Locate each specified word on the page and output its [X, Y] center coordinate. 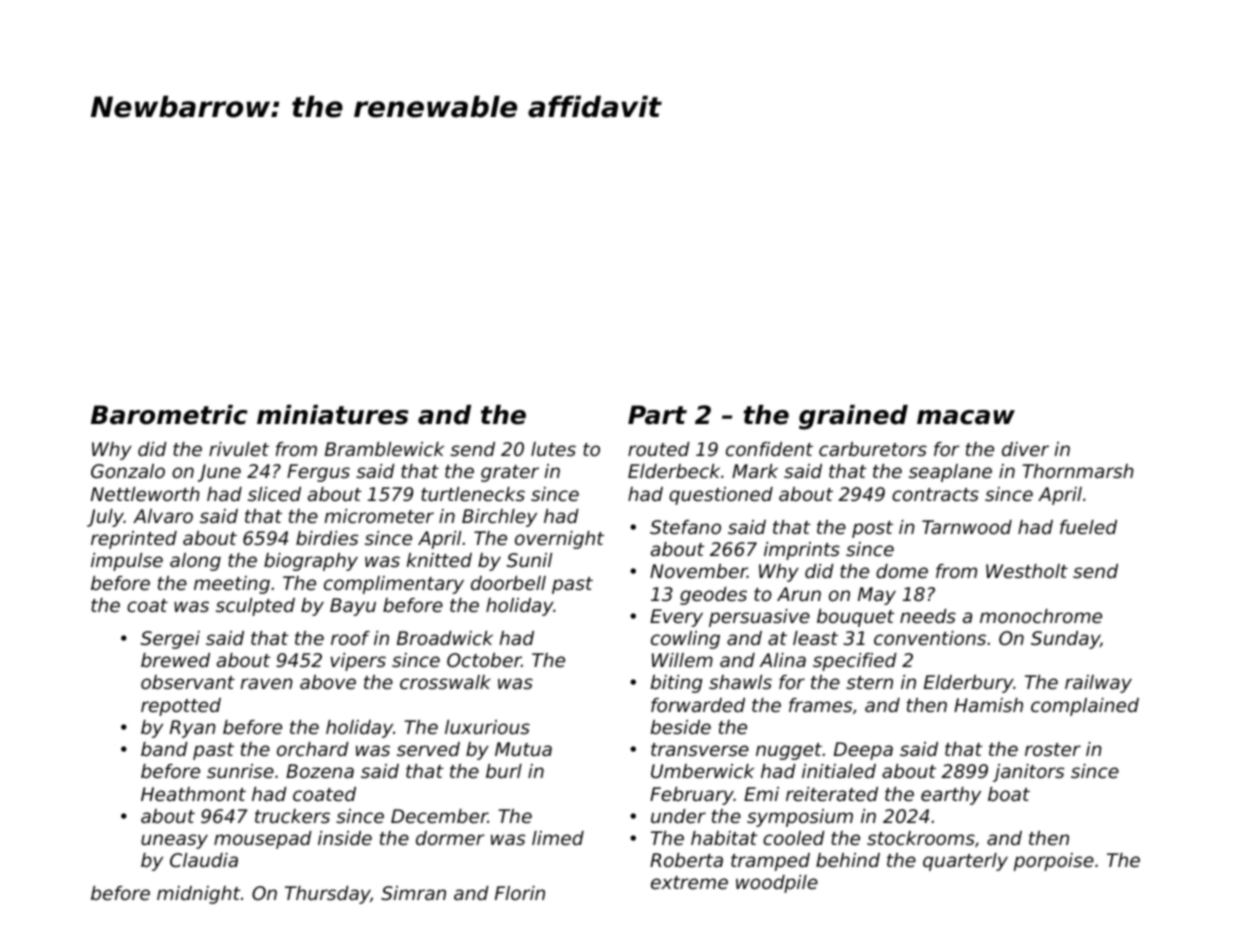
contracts [935, 494]
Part [657, 415]
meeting [232, 585]
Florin [520, 893]
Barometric [169, 415]
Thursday [327, 895]
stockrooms [921, 838]
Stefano [685, 527]
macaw [966, 417]
